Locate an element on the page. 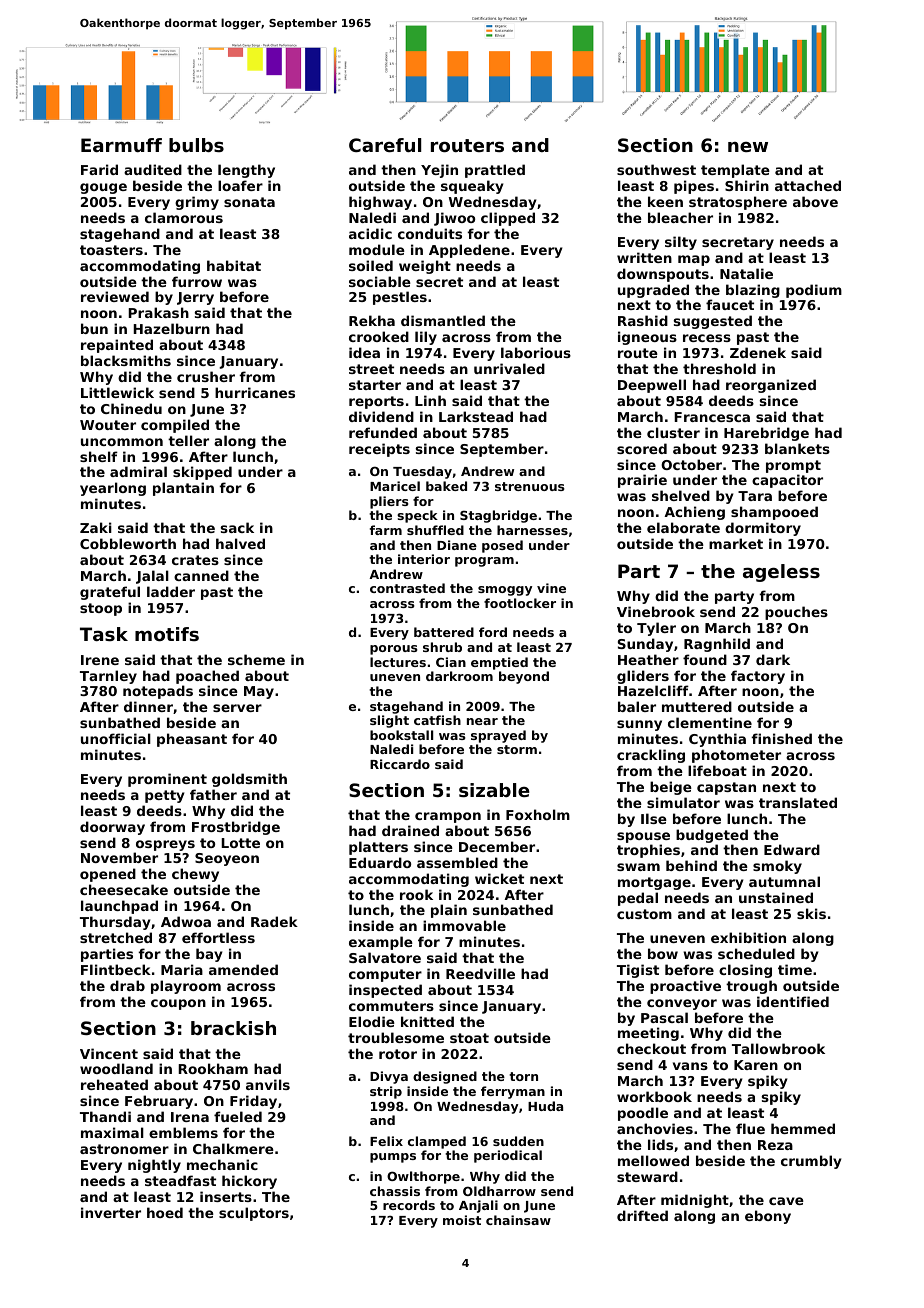  unofficial is located at coordinates (116, 738).
